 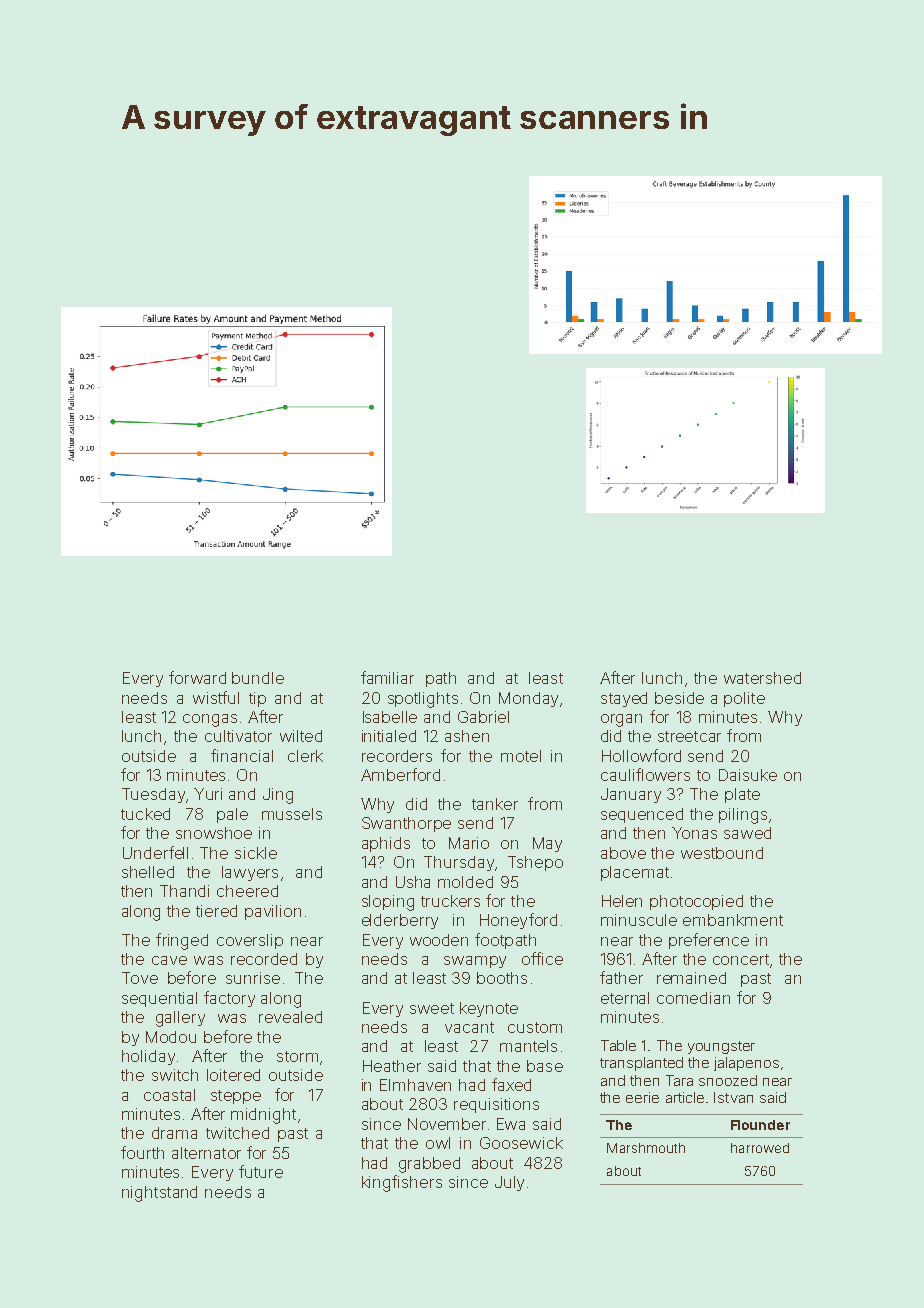 I want to click on Flounder, so click(x=760, y=1125).
